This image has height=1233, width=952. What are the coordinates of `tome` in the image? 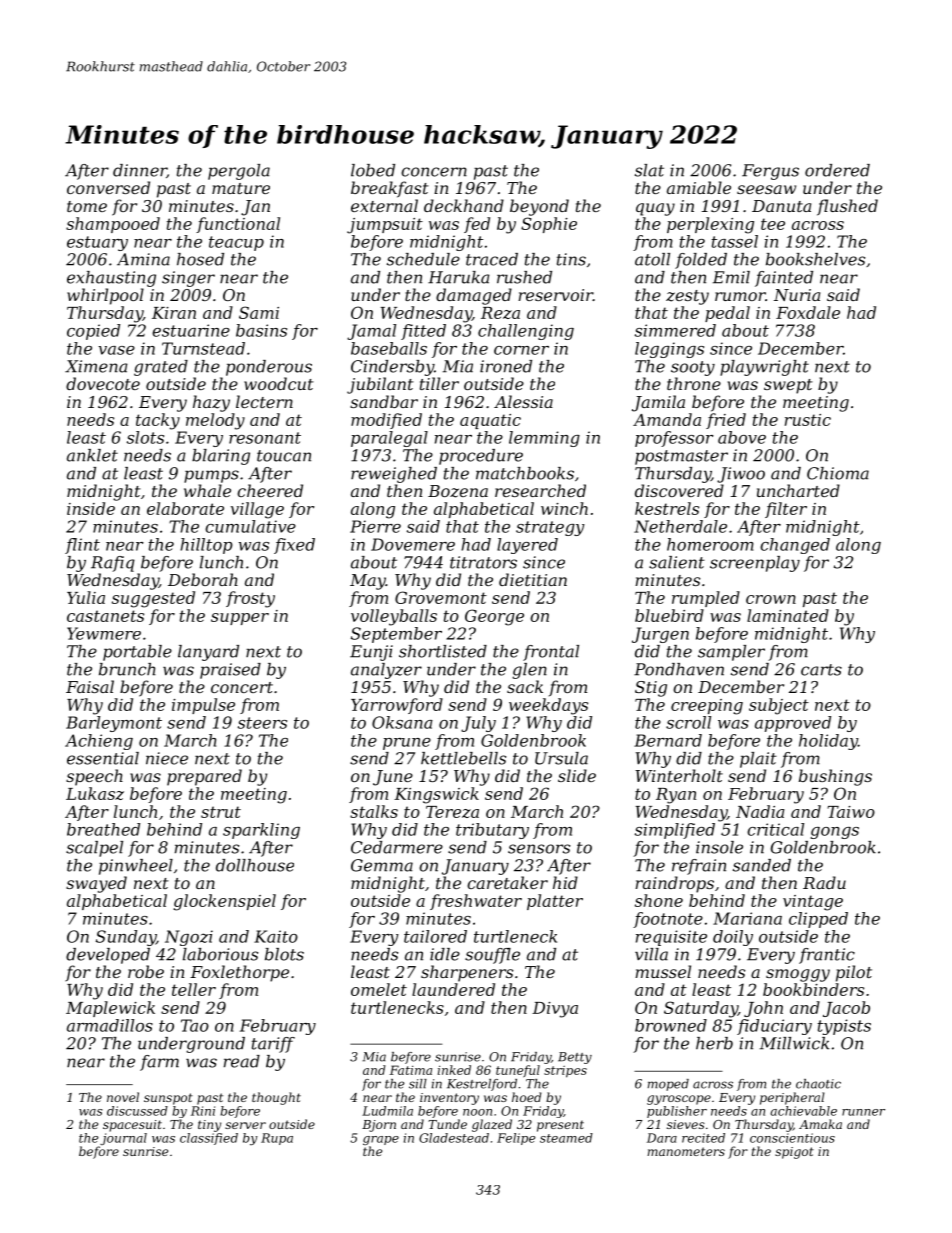 It's located at (87, 206).
